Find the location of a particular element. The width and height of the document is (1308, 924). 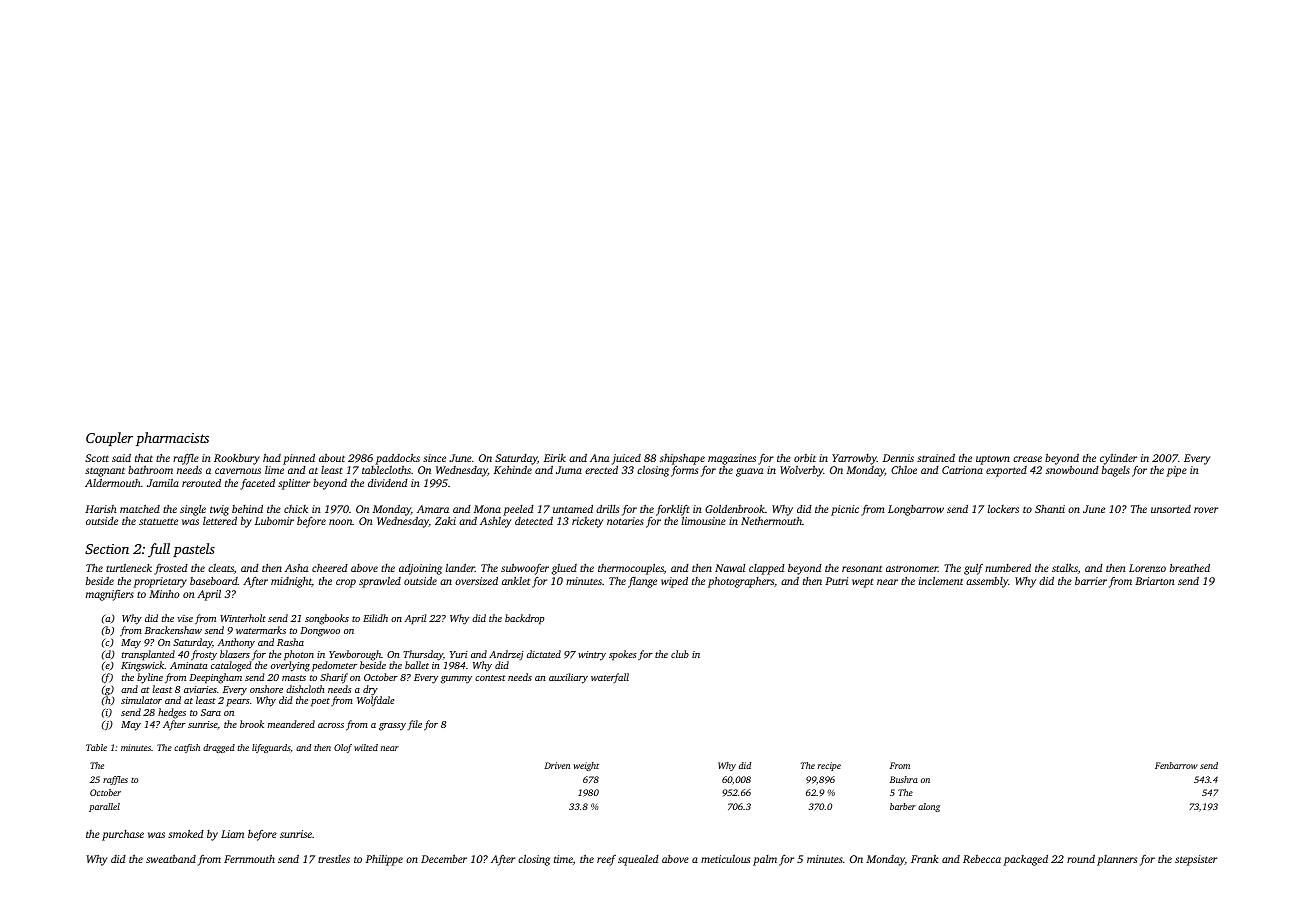

Eirik is located at coordinates (555, 457).
